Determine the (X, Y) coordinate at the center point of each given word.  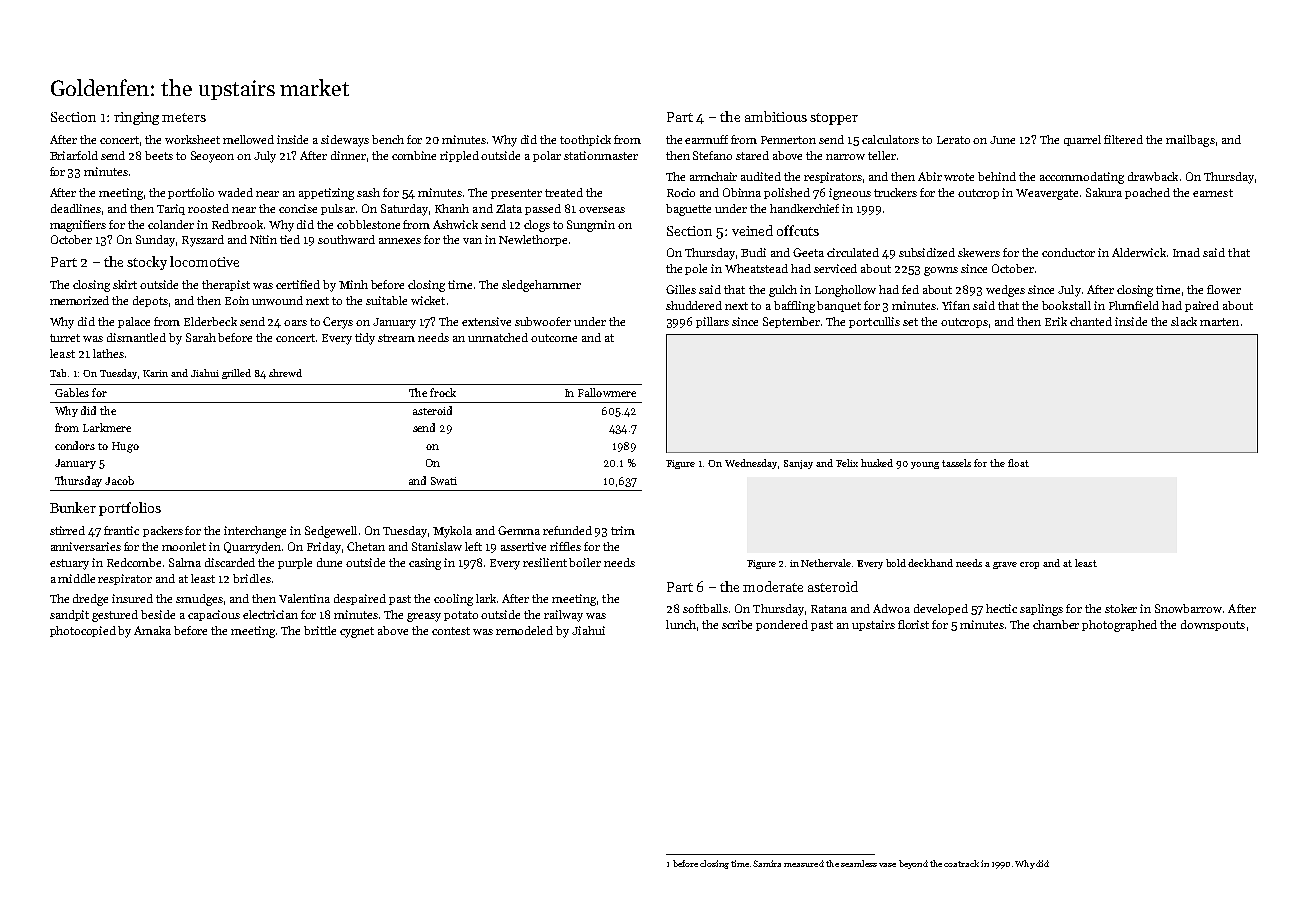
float (1018, 463)
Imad (1186, 252)
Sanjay (798, 464)
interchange (255, 532)
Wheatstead (756, 268)
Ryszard (203, 241)
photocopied (83, 631)
